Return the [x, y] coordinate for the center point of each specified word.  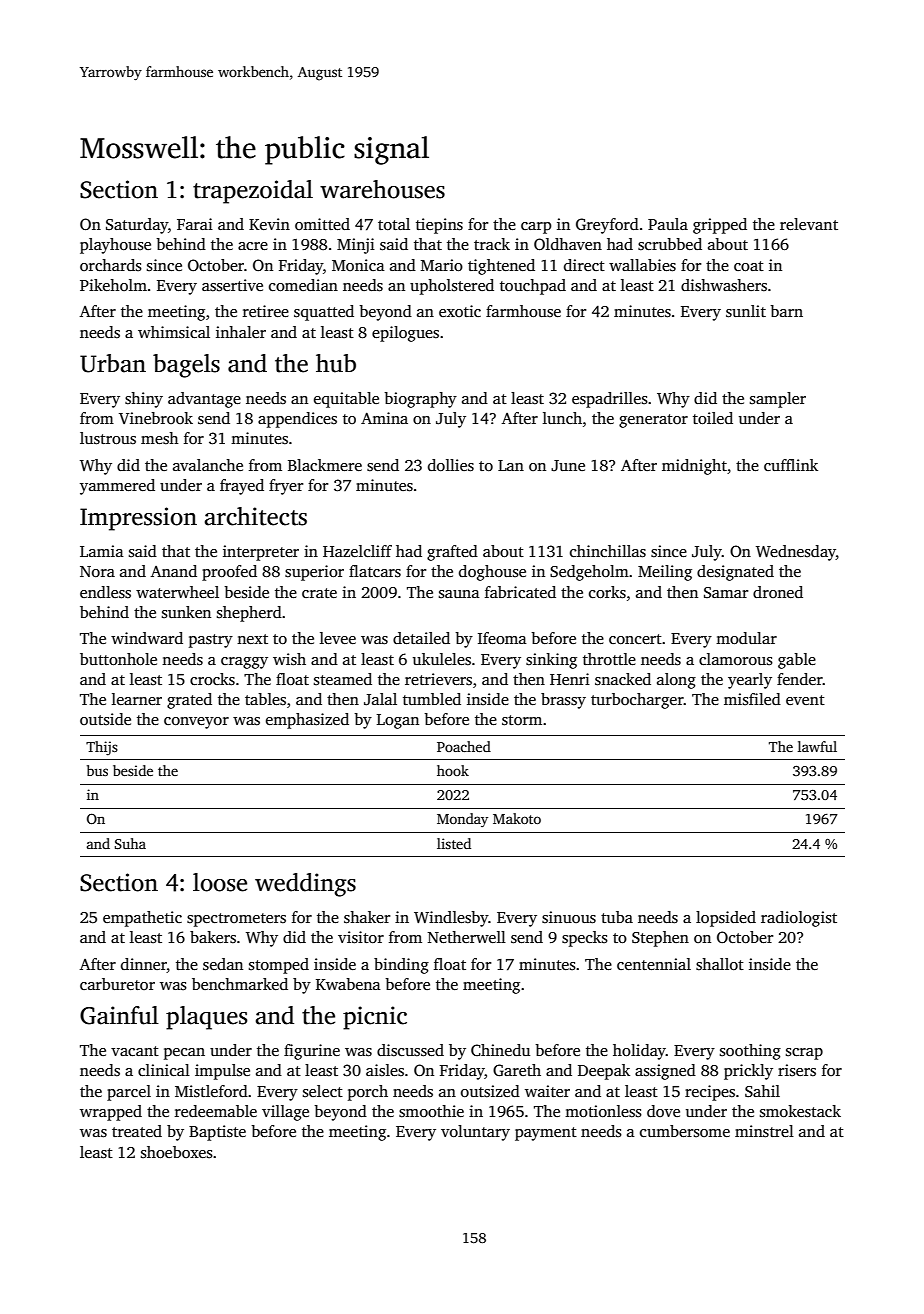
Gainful [119, 1015]
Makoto [517, 818]
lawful [817, 746]
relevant [809, 224]
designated [735, 573]
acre [253, 246]
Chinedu [500, 1050]
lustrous [108, 438]
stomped [279, 966]
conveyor [196, 723]
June [568, 465]
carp [536, 228]
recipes [710, 1093]
